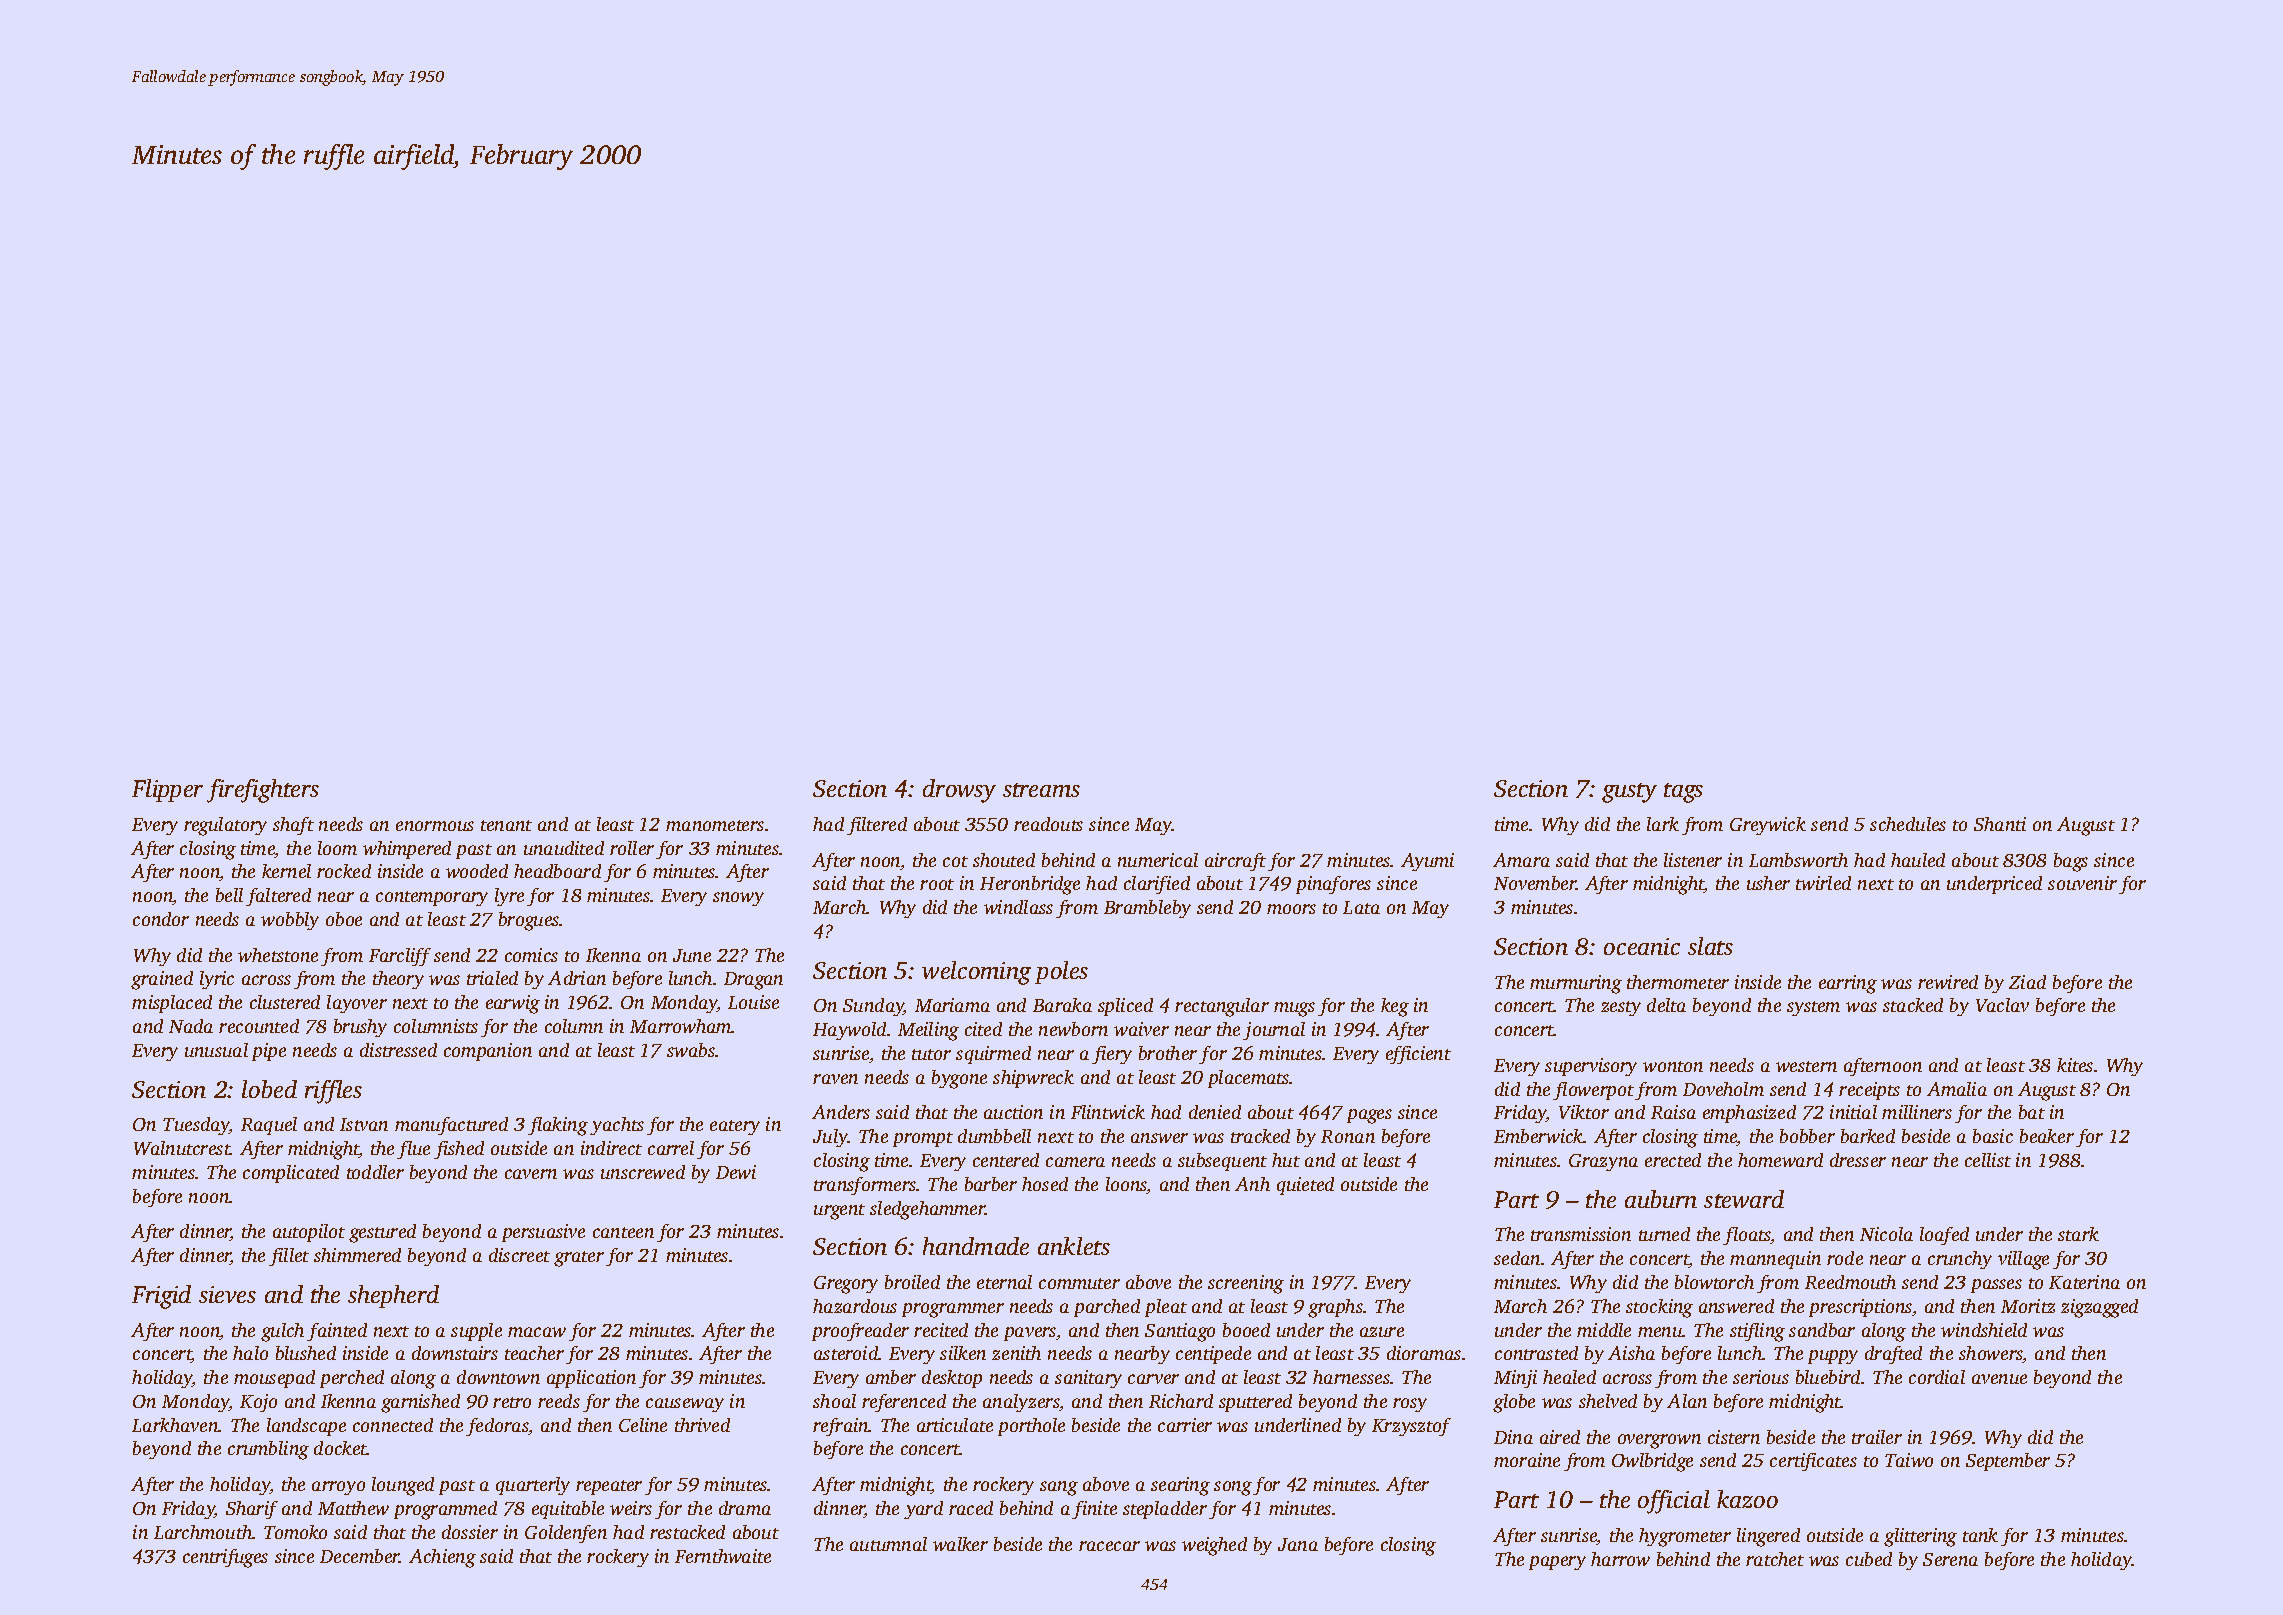  Describe the element at coordinates (1744, 1199) in the page. I see `steward` at that location.
